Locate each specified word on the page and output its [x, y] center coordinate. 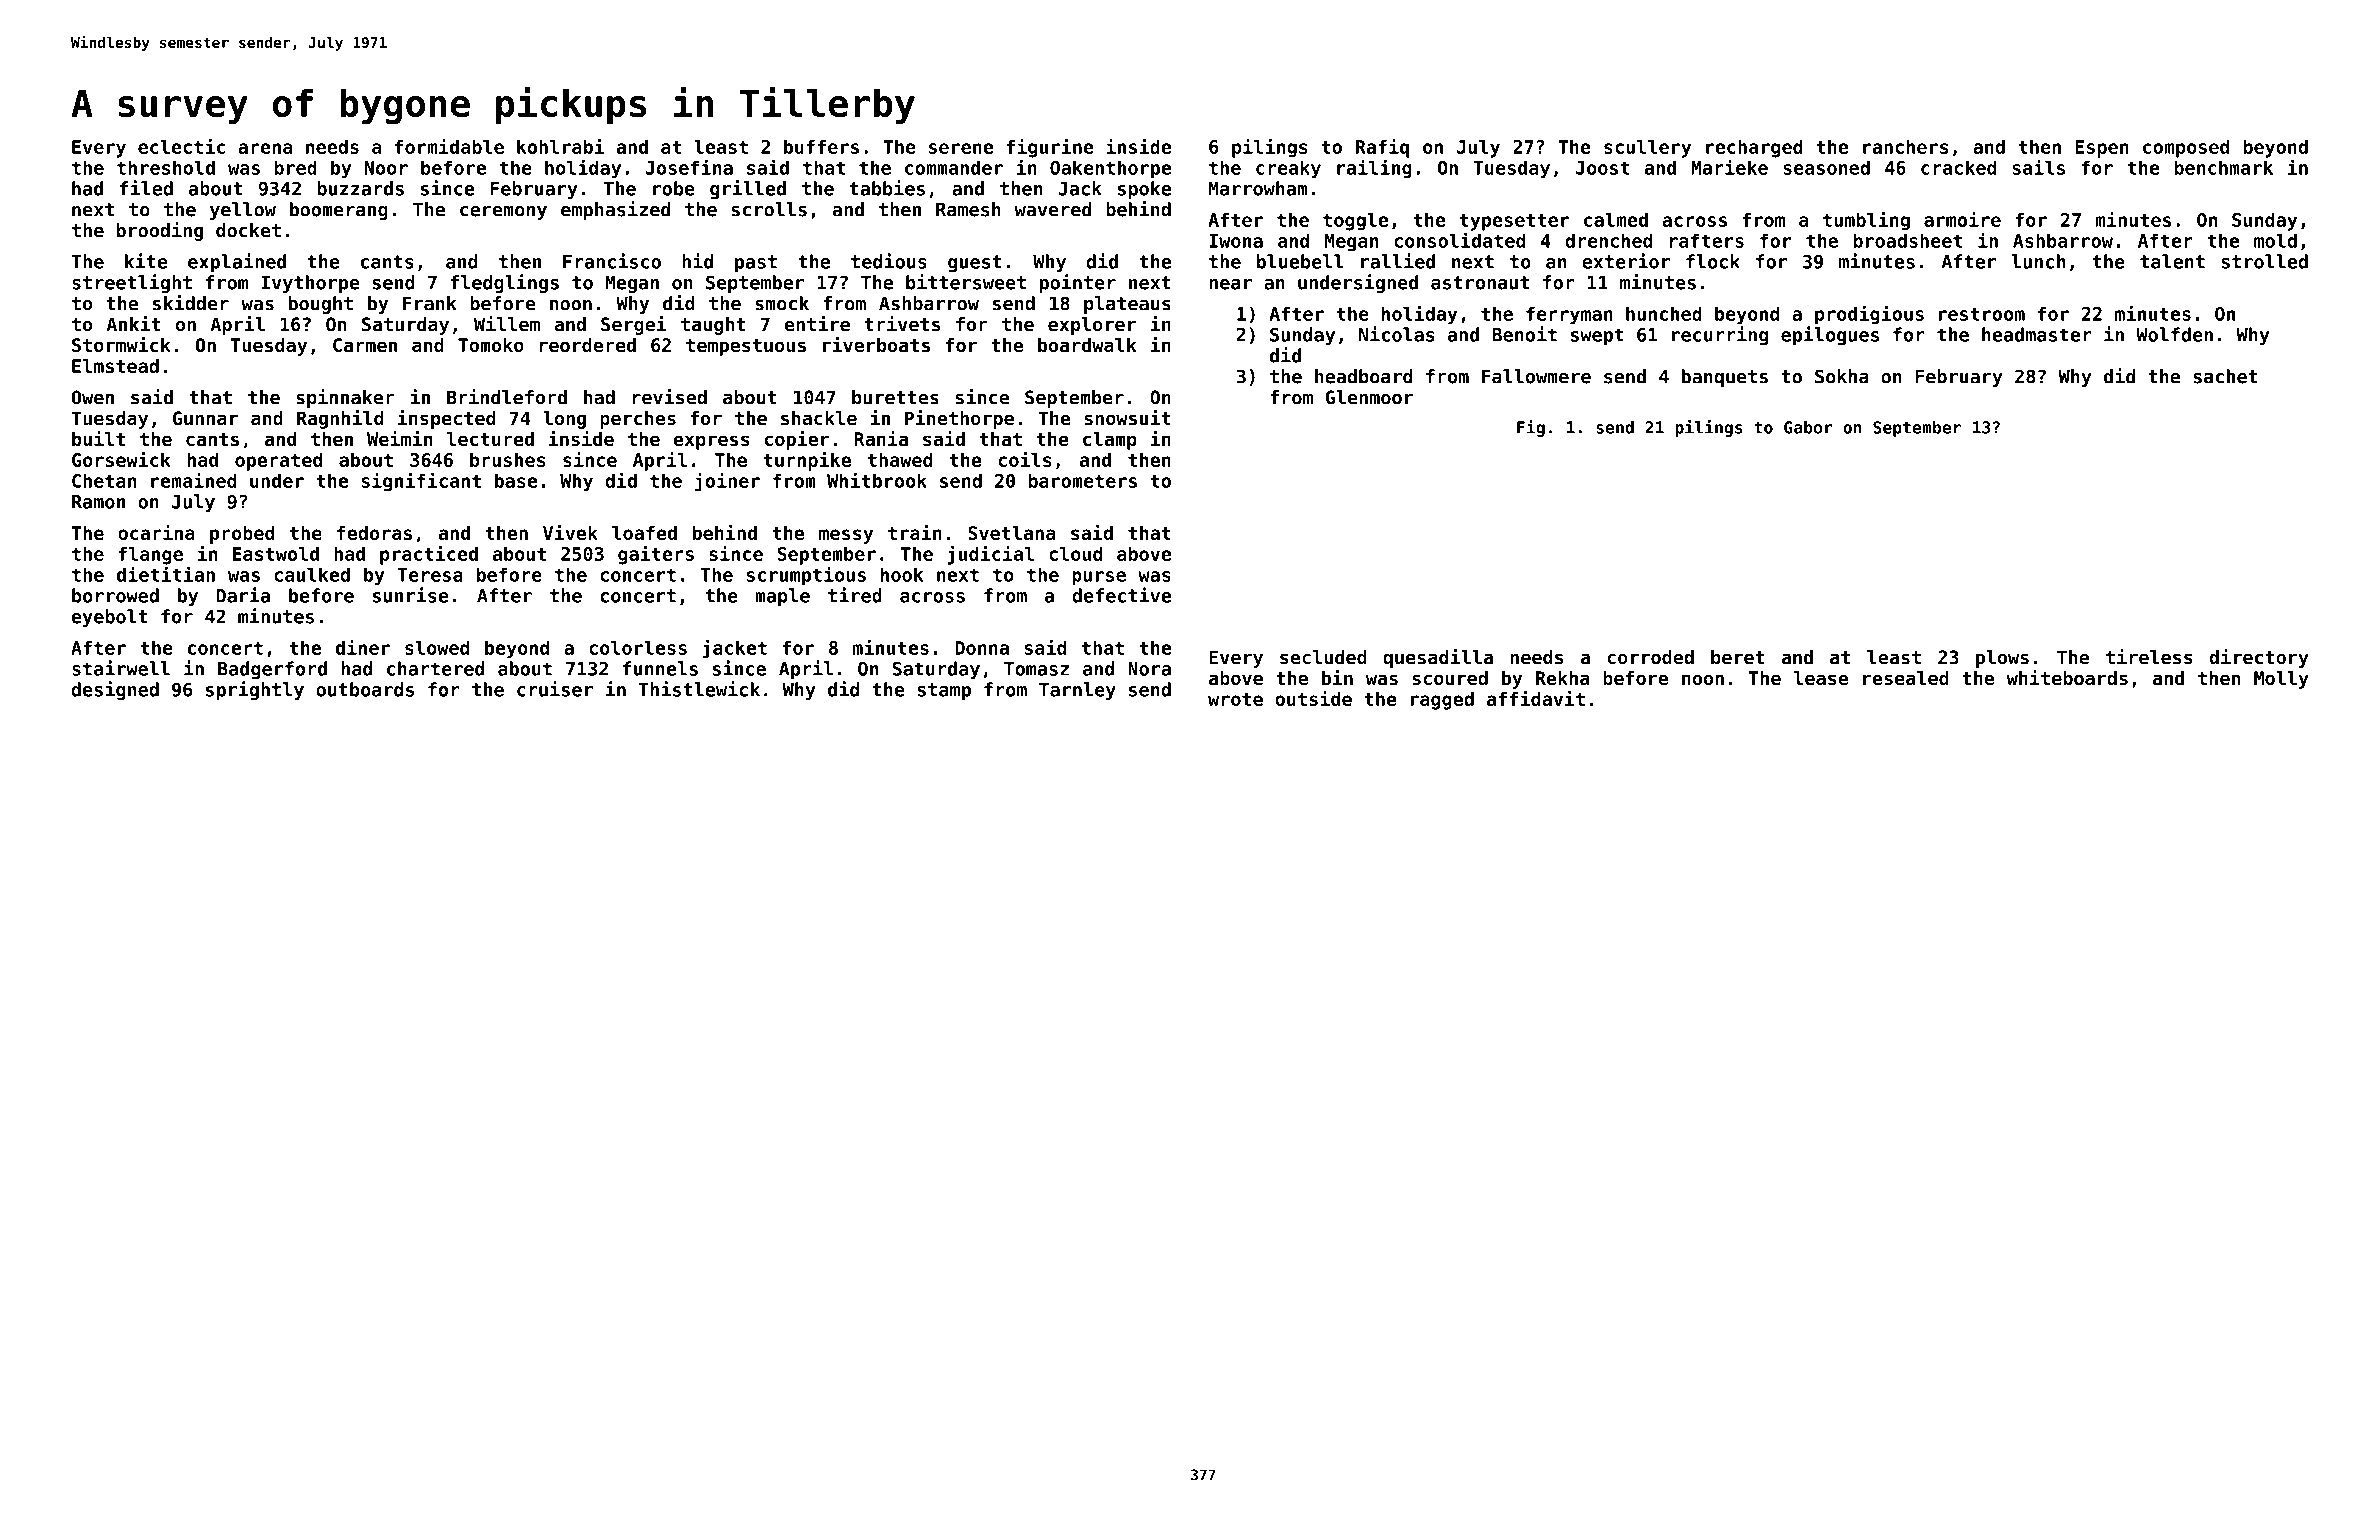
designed [115, 690]
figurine [1050, 148]
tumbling [1866, 221]
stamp [944, 691]
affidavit [1536, 698]
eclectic [181, 146]
